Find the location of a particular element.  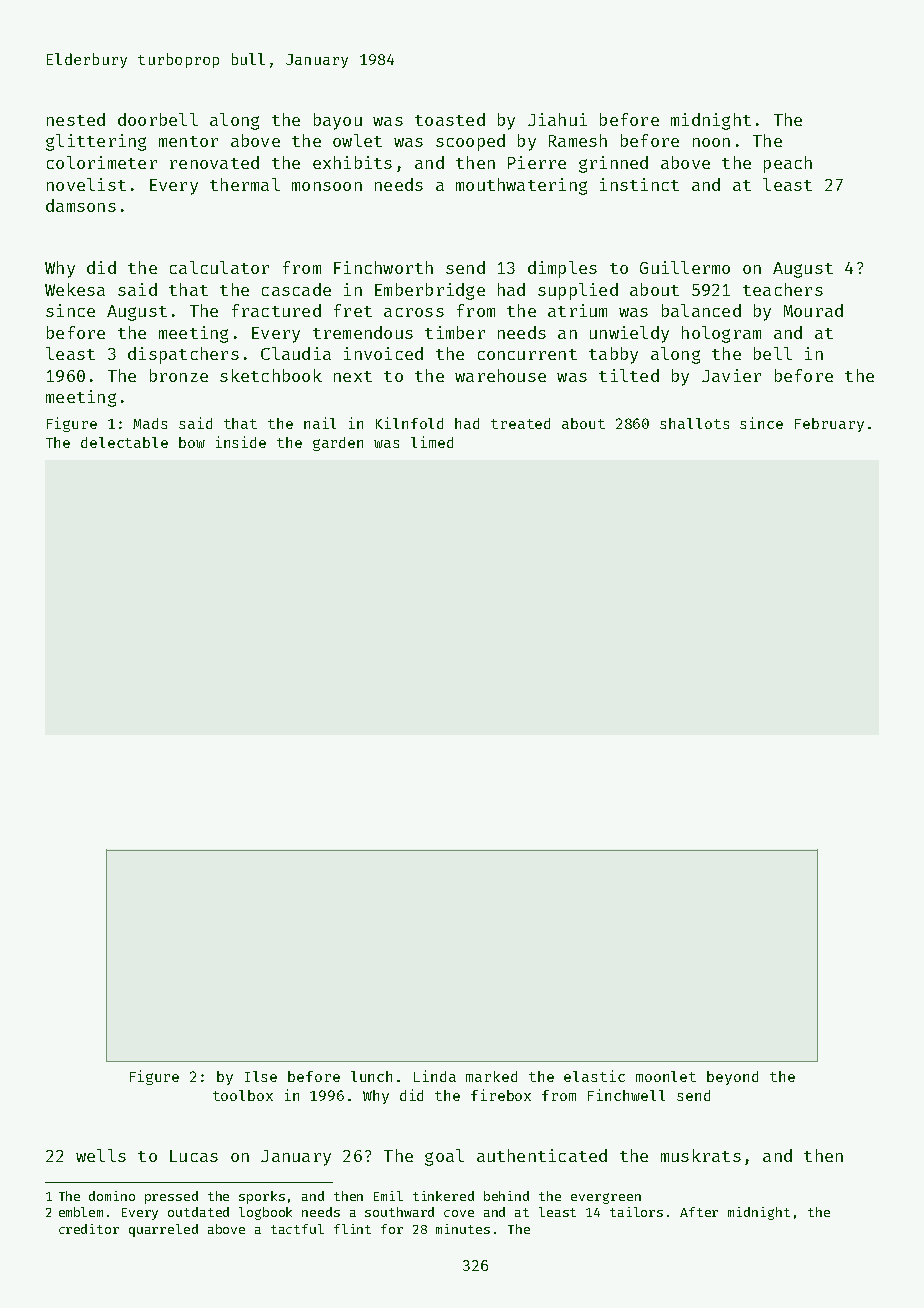

Emberbridge is located at coordinates (430, 291).
